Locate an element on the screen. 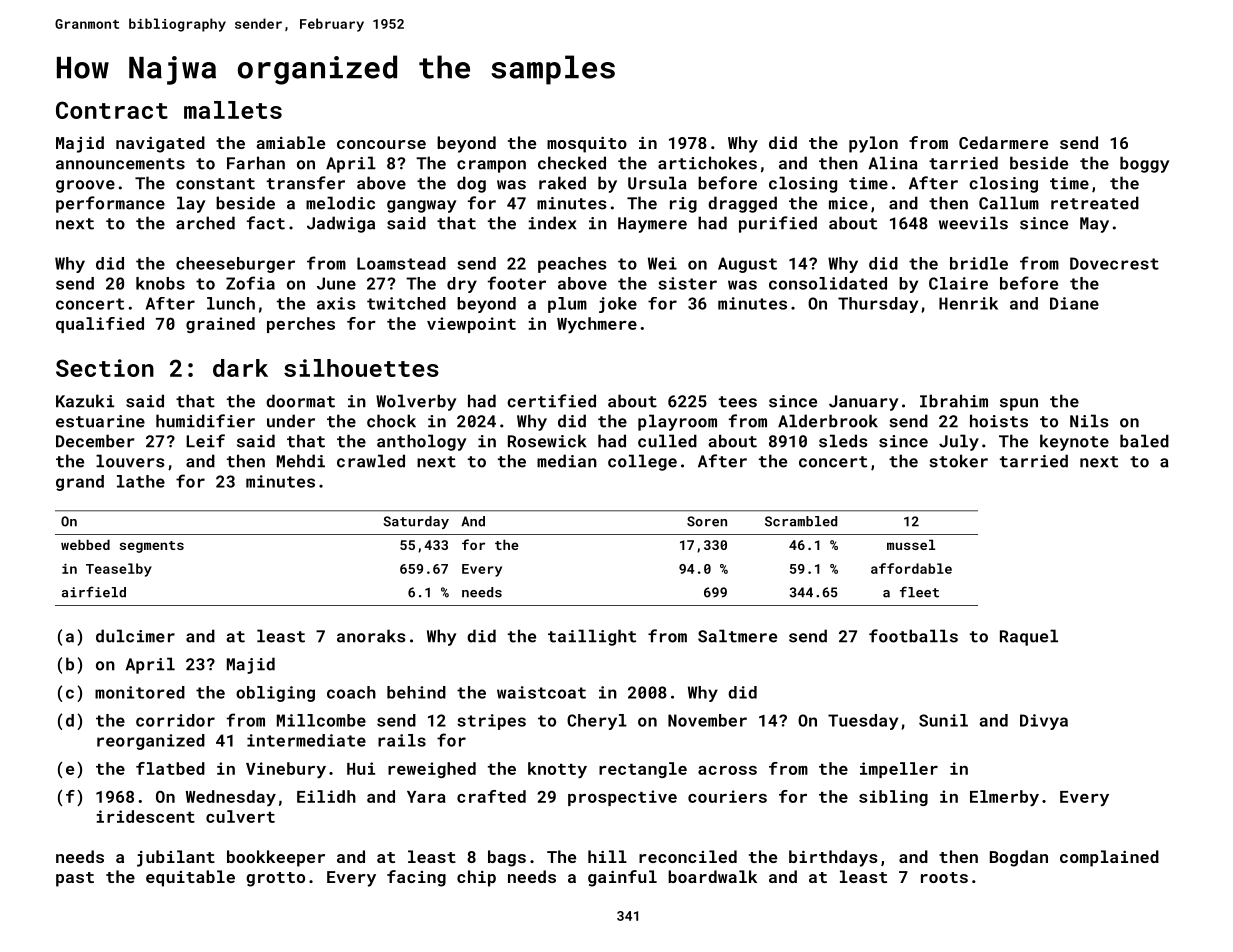  fleet is located at coordinates (919, 592).
